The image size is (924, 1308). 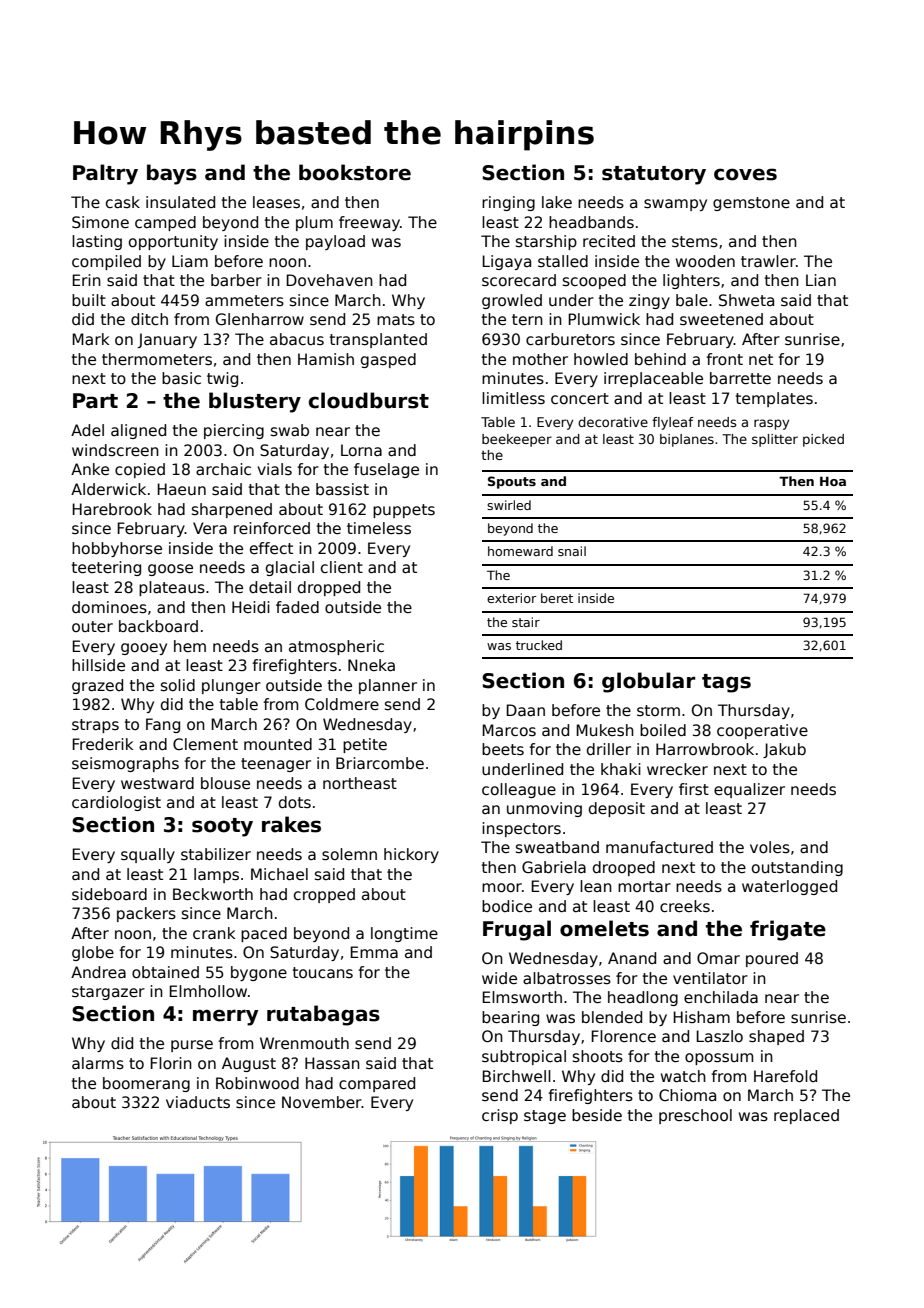 I want to click on reinforced, so click(x=272, y=528).
